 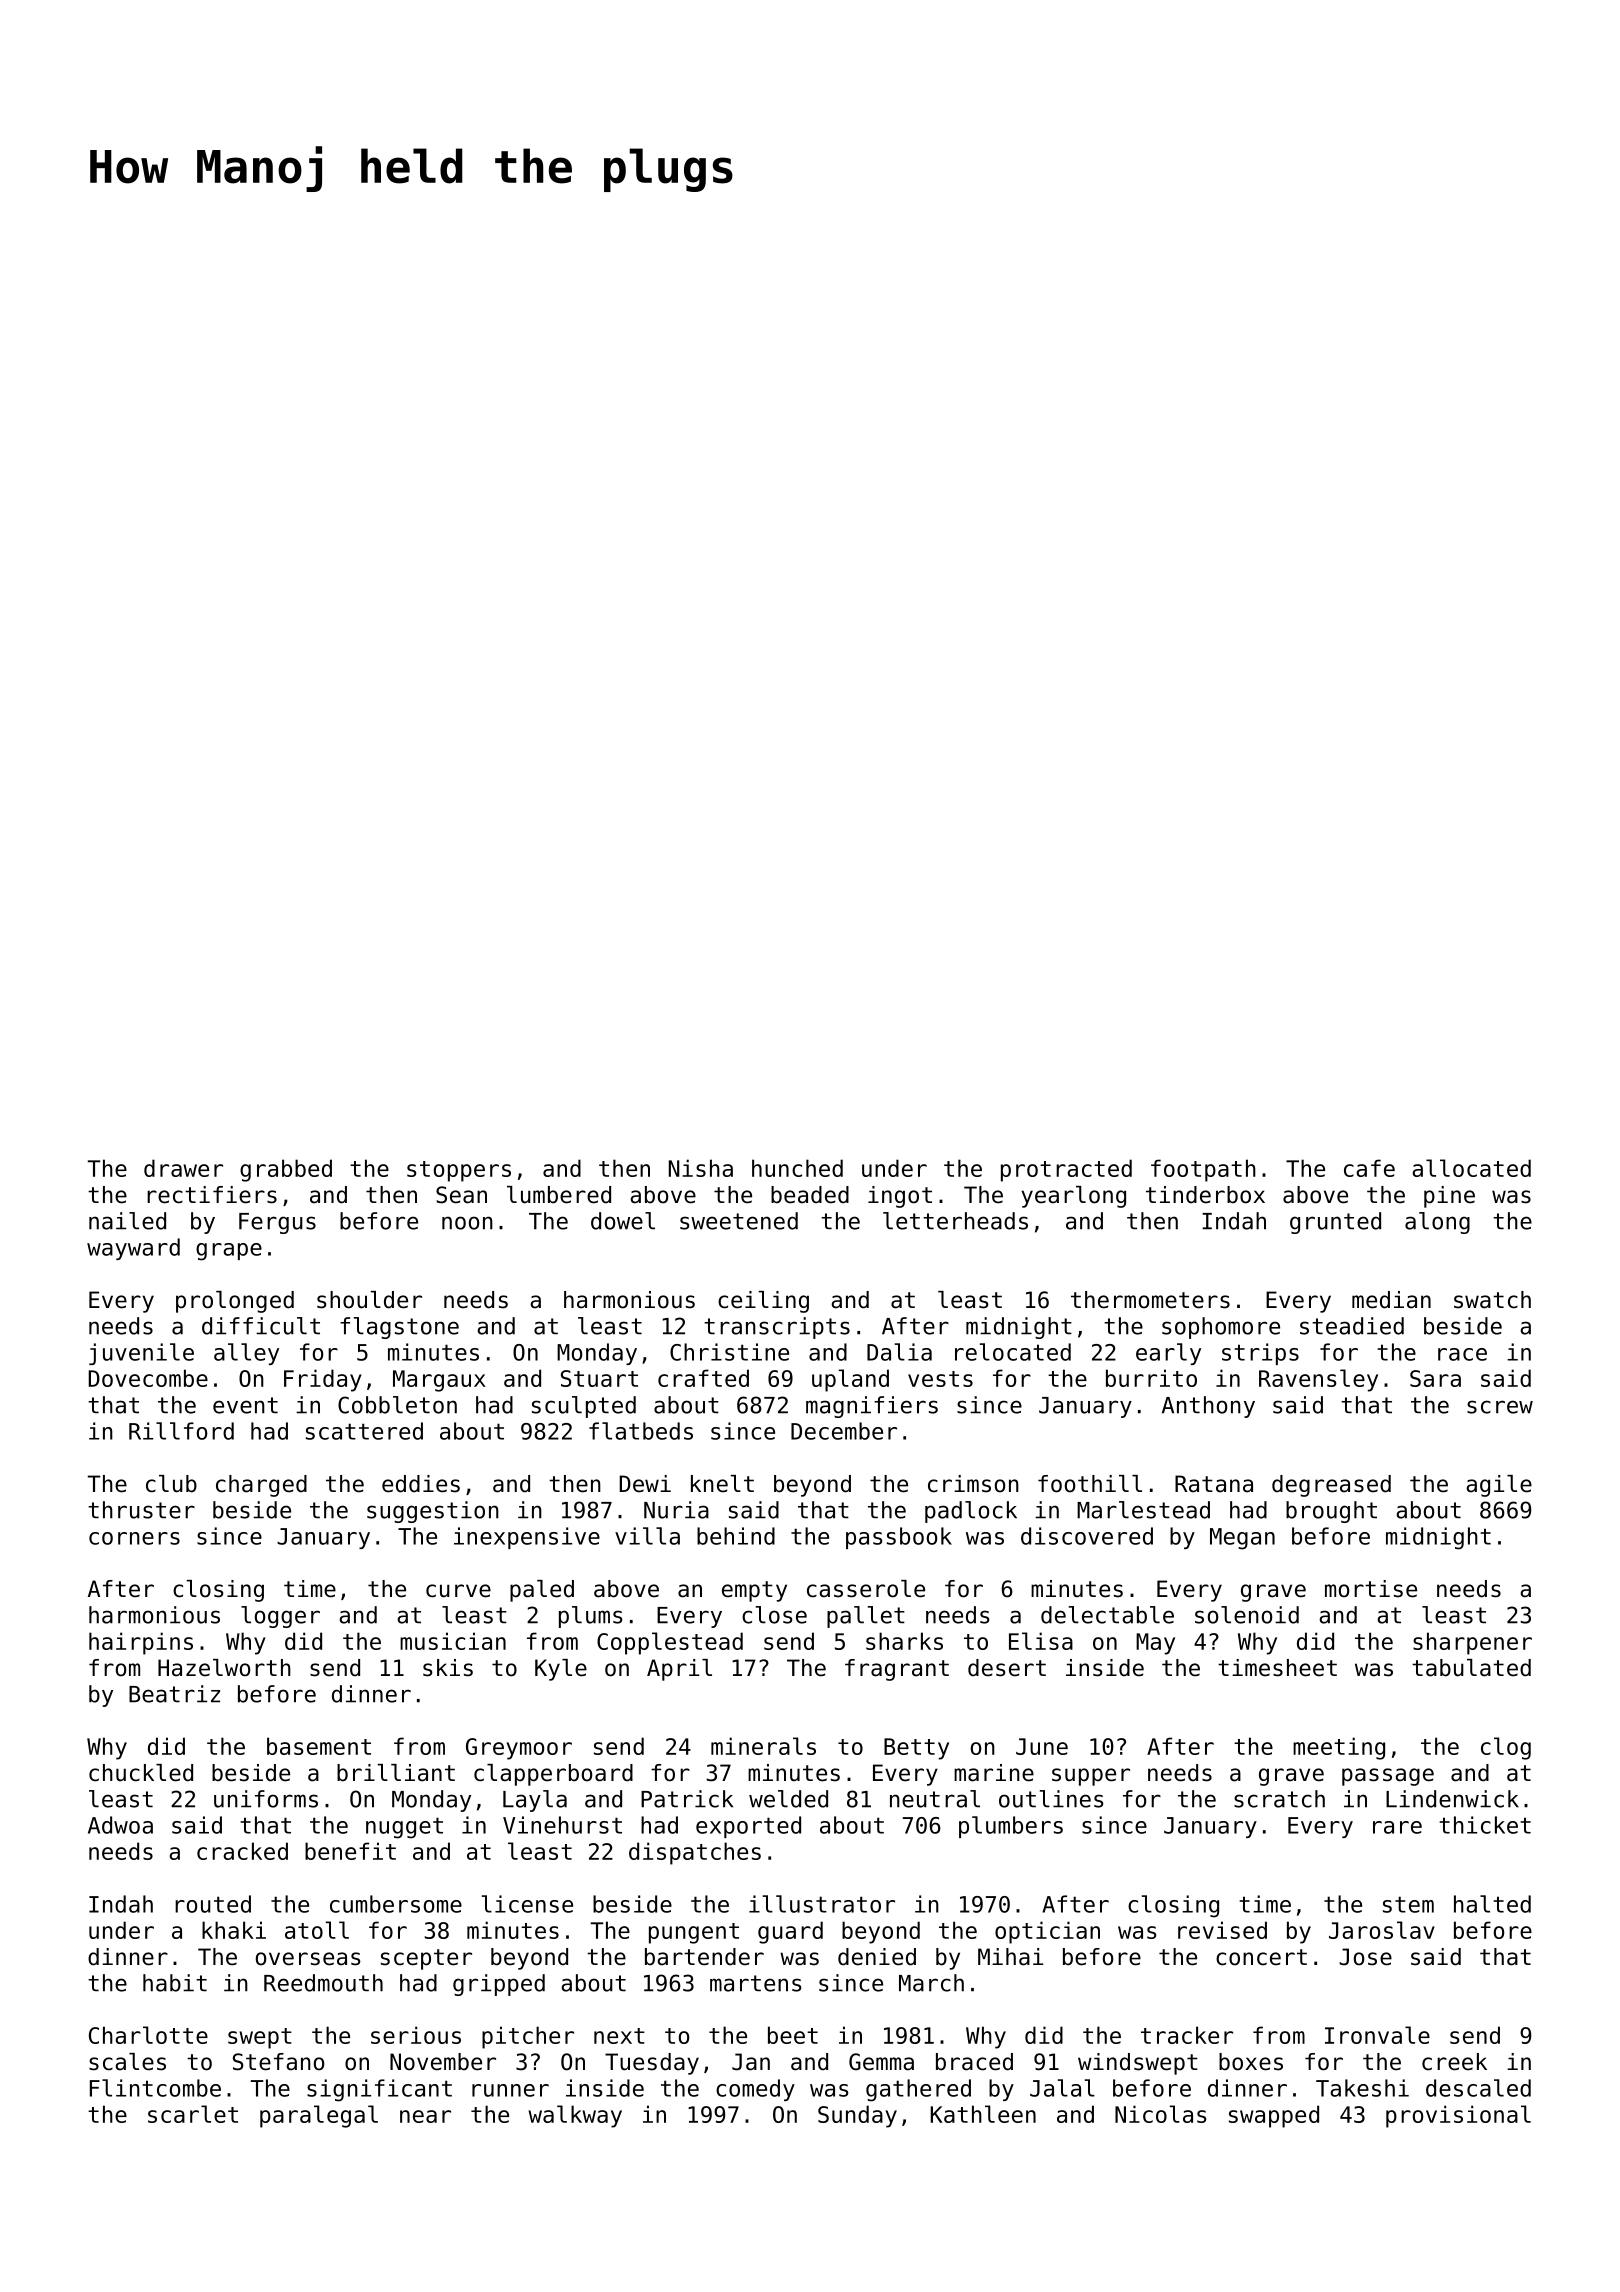 What do you see at coordinates (1151, 1378) in the document?
I see `burrito` at bounding box center [1151, 1378].
